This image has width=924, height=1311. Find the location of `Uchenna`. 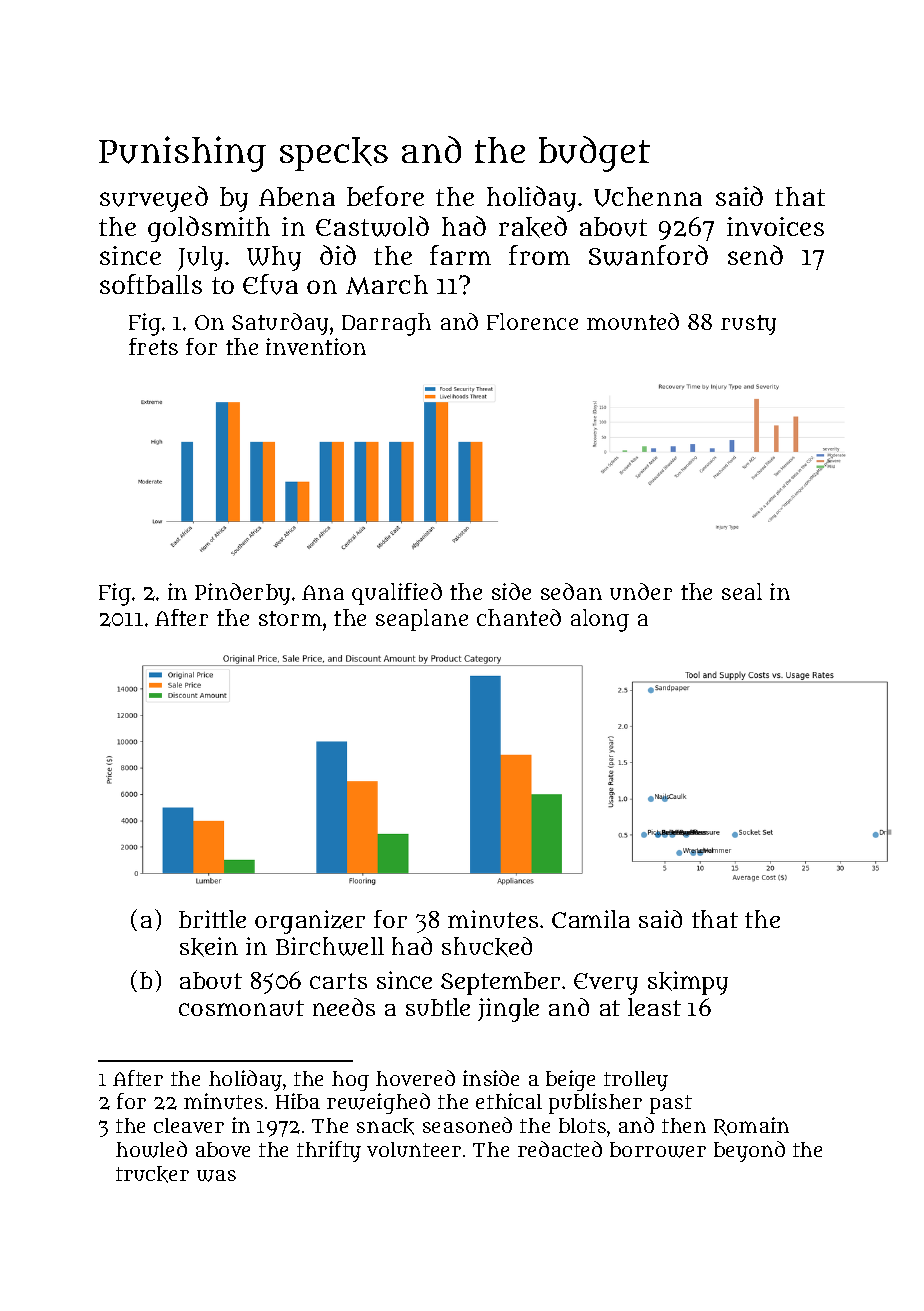

Uchenna is located at coordinates (648, 197).
